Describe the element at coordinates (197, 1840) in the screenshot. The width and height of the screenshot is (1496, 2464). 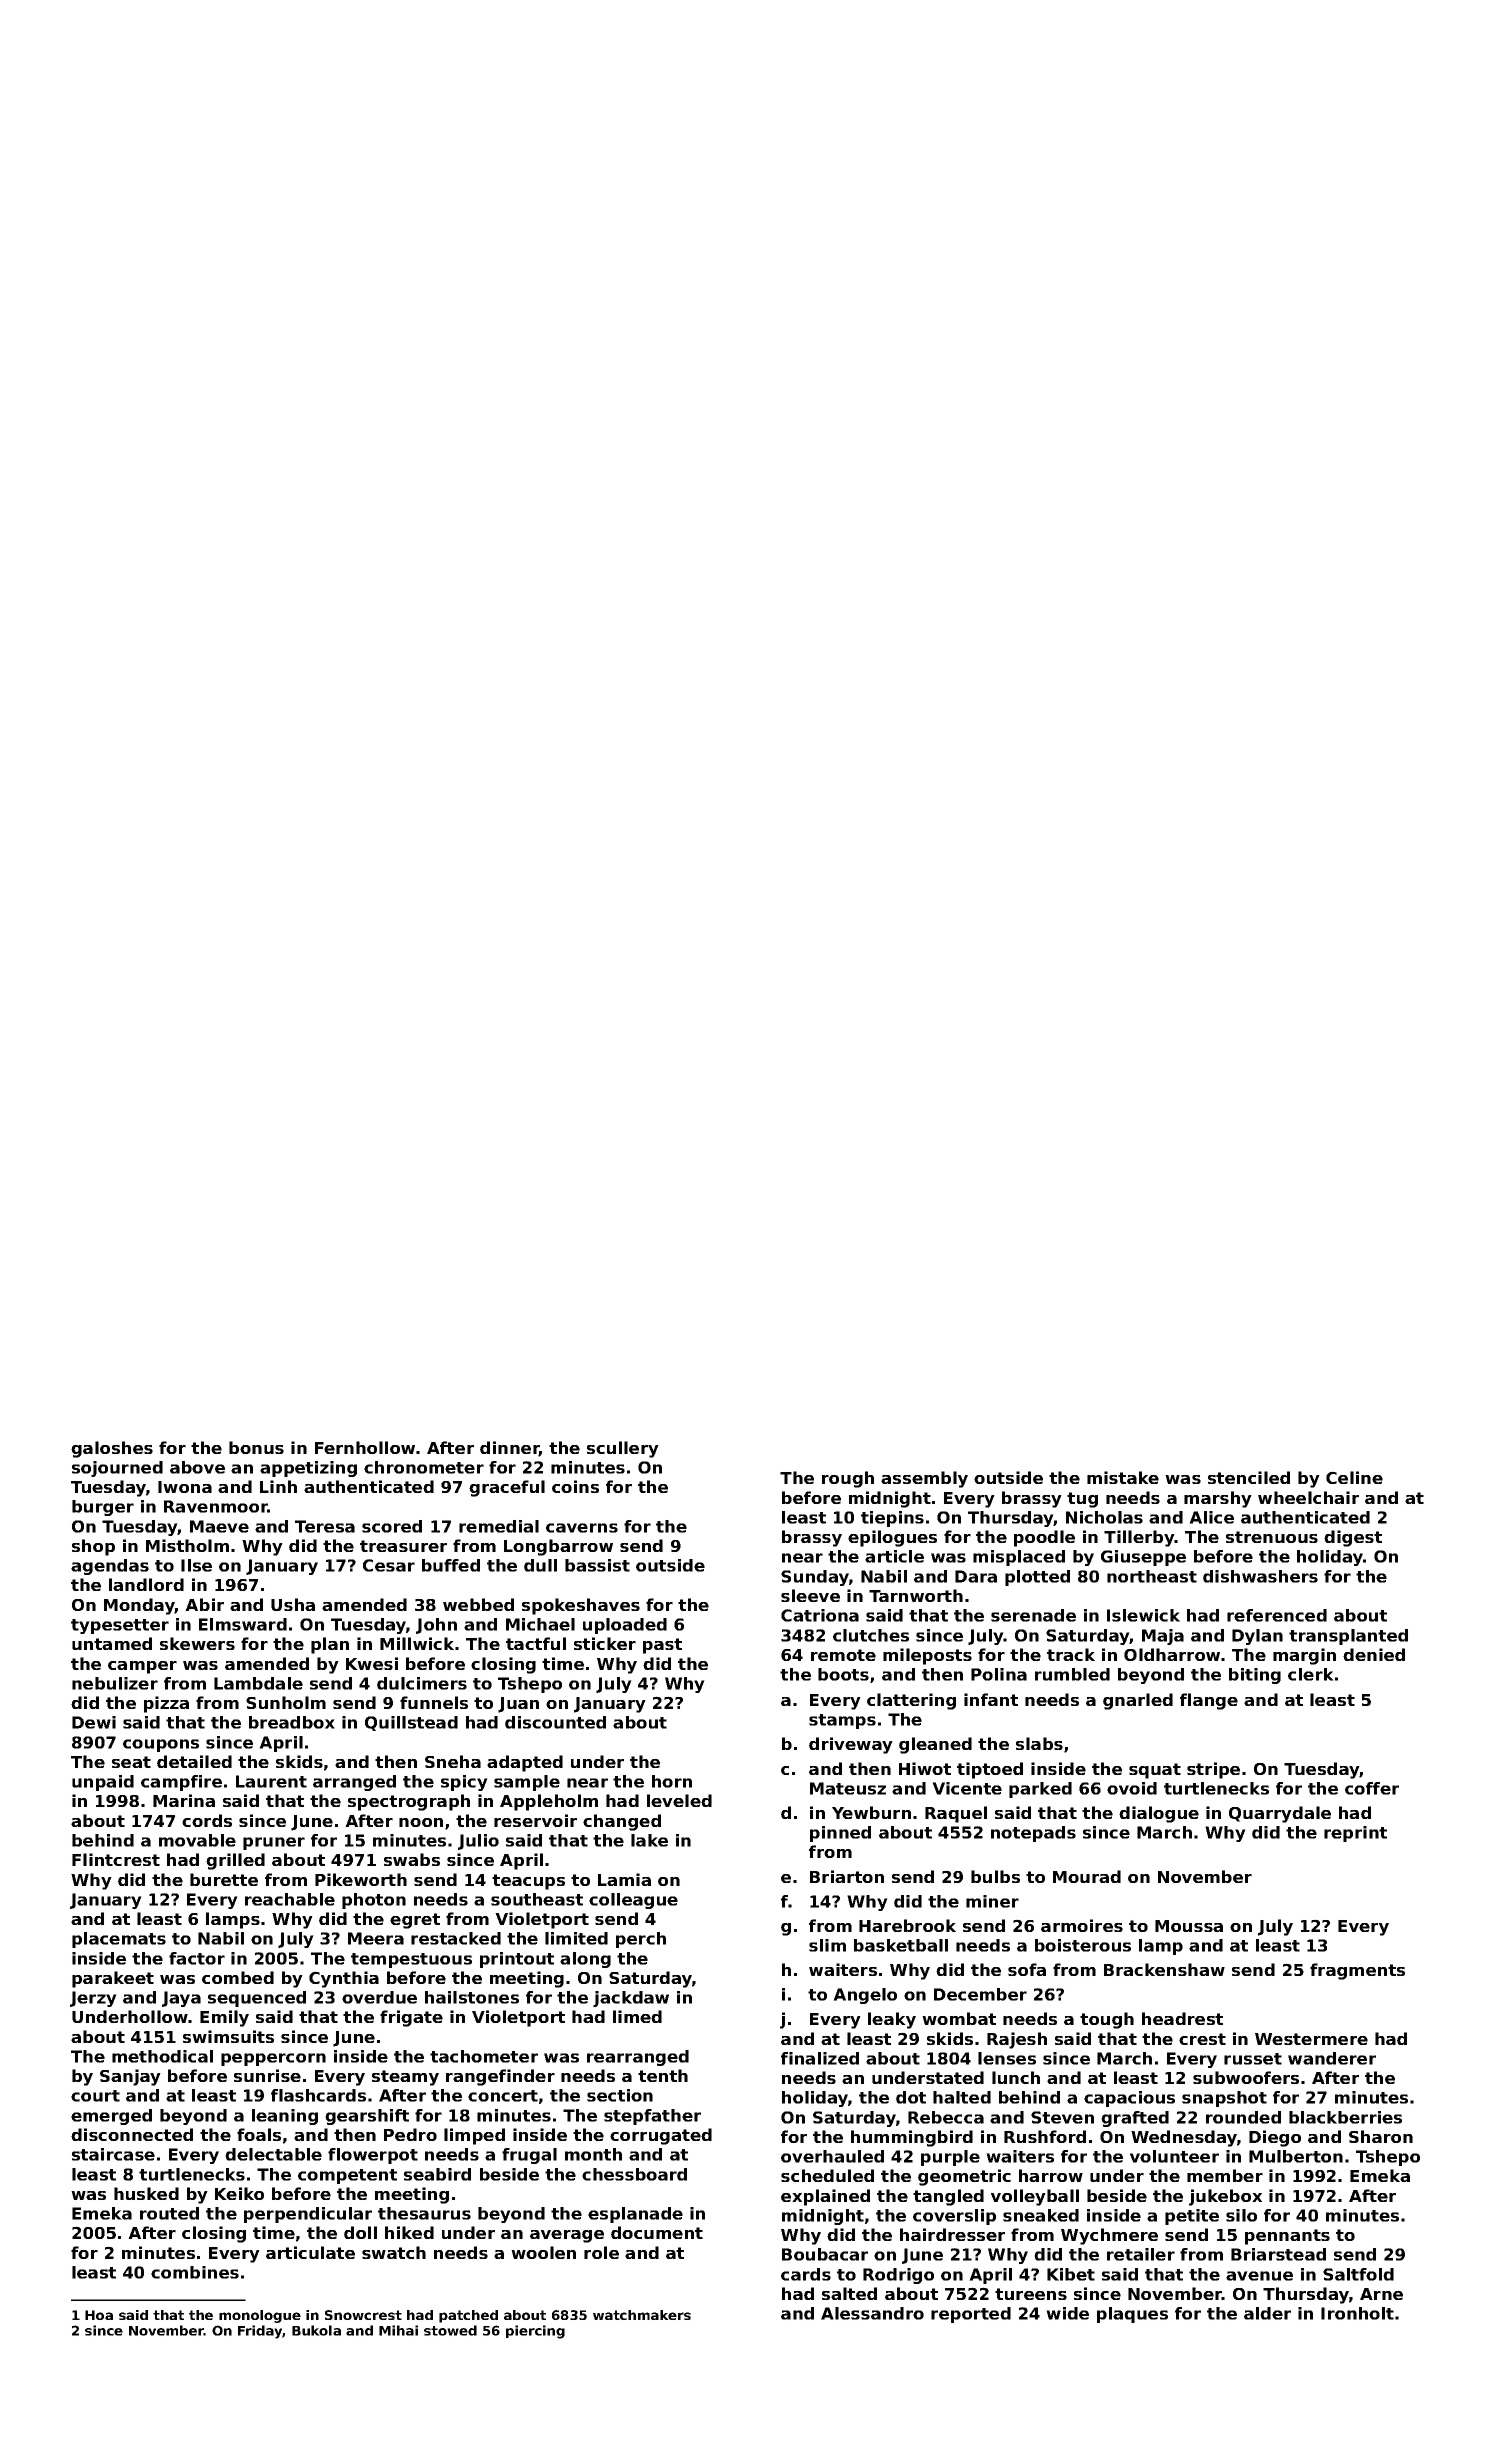
I see `movable` at that location.
